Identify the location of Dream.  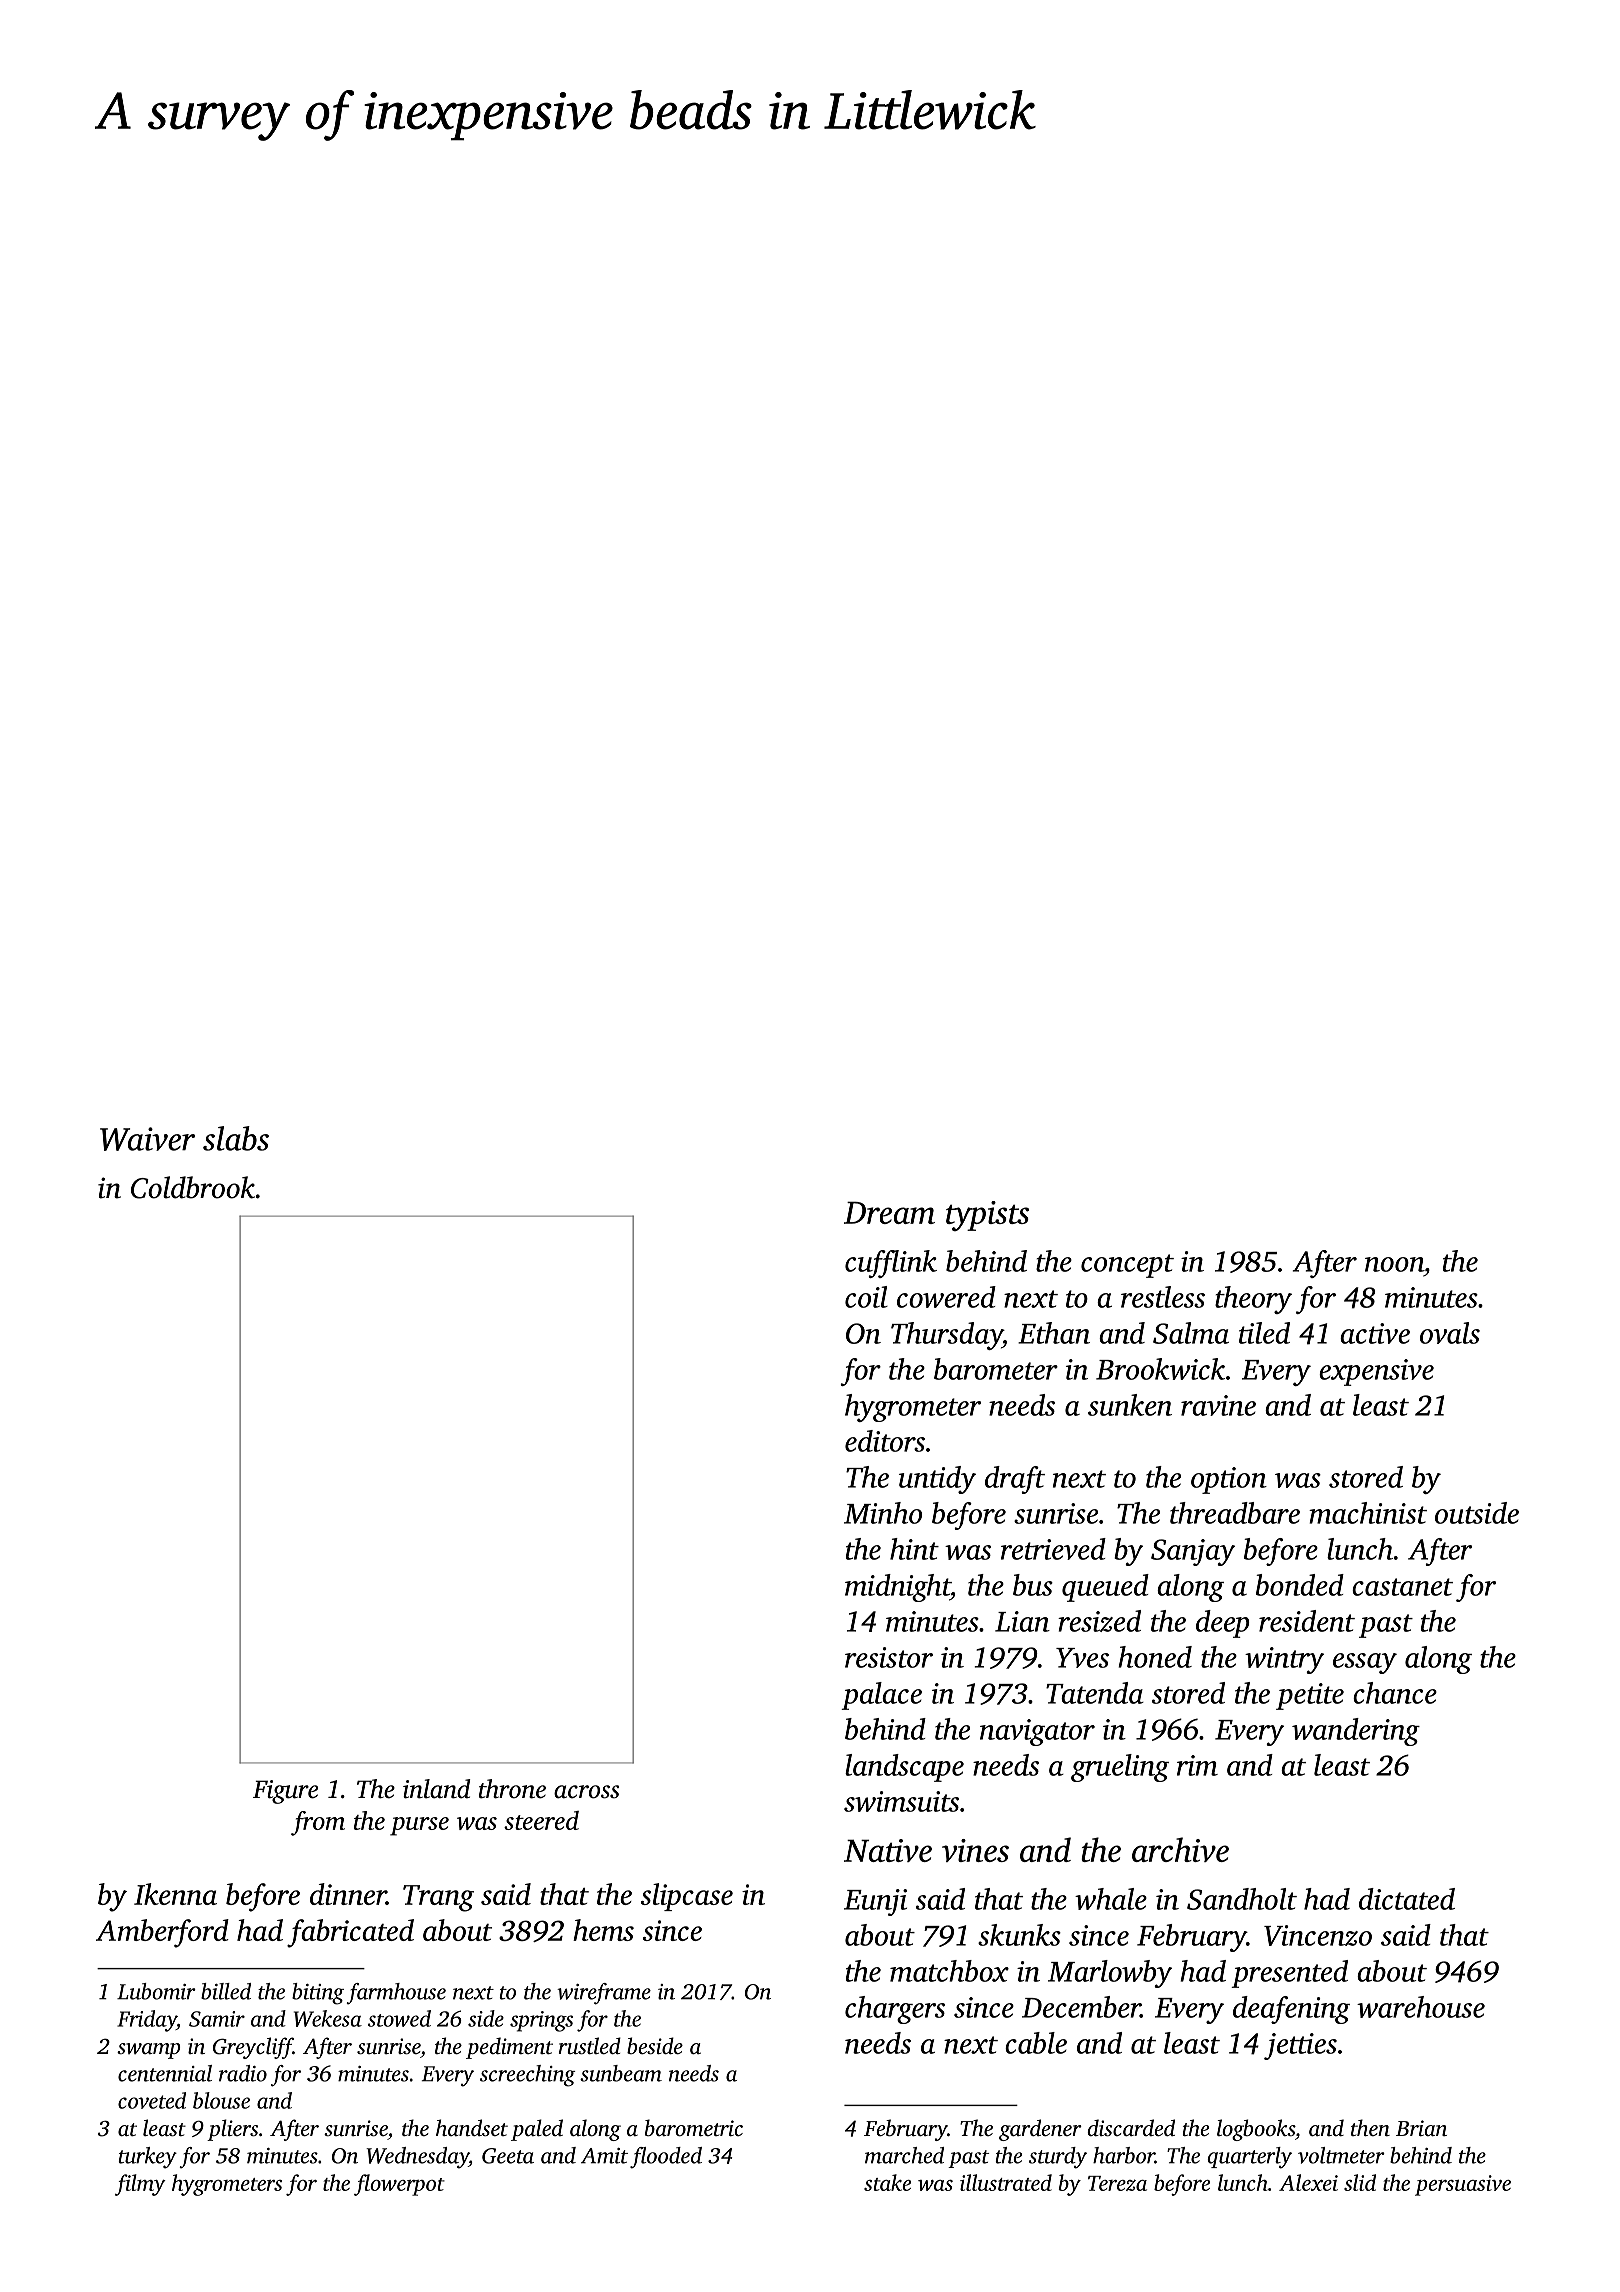
(889, 1212).
